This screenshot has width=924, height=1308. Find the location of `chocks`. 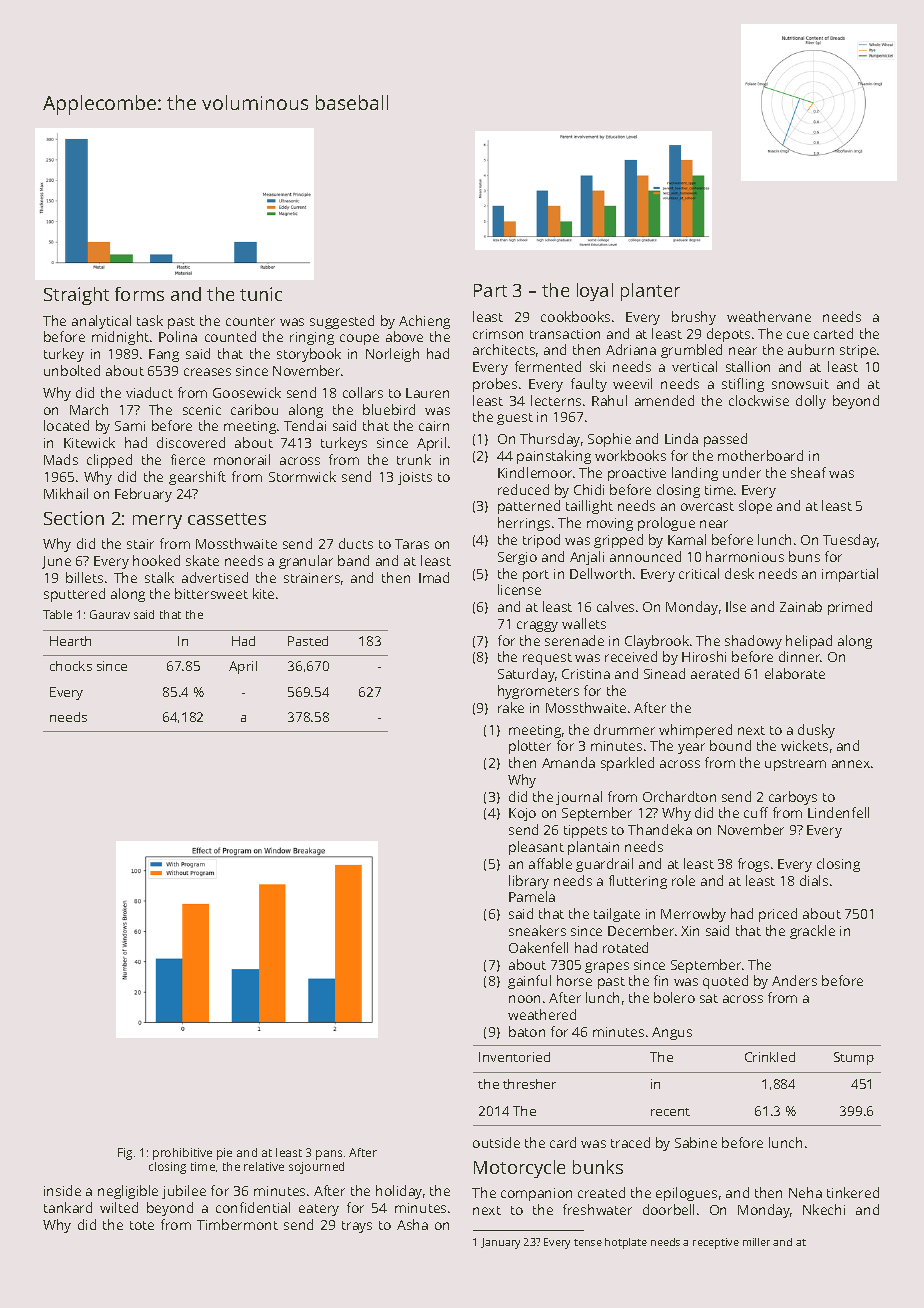

chocks is located at coordinates (71, 666).
